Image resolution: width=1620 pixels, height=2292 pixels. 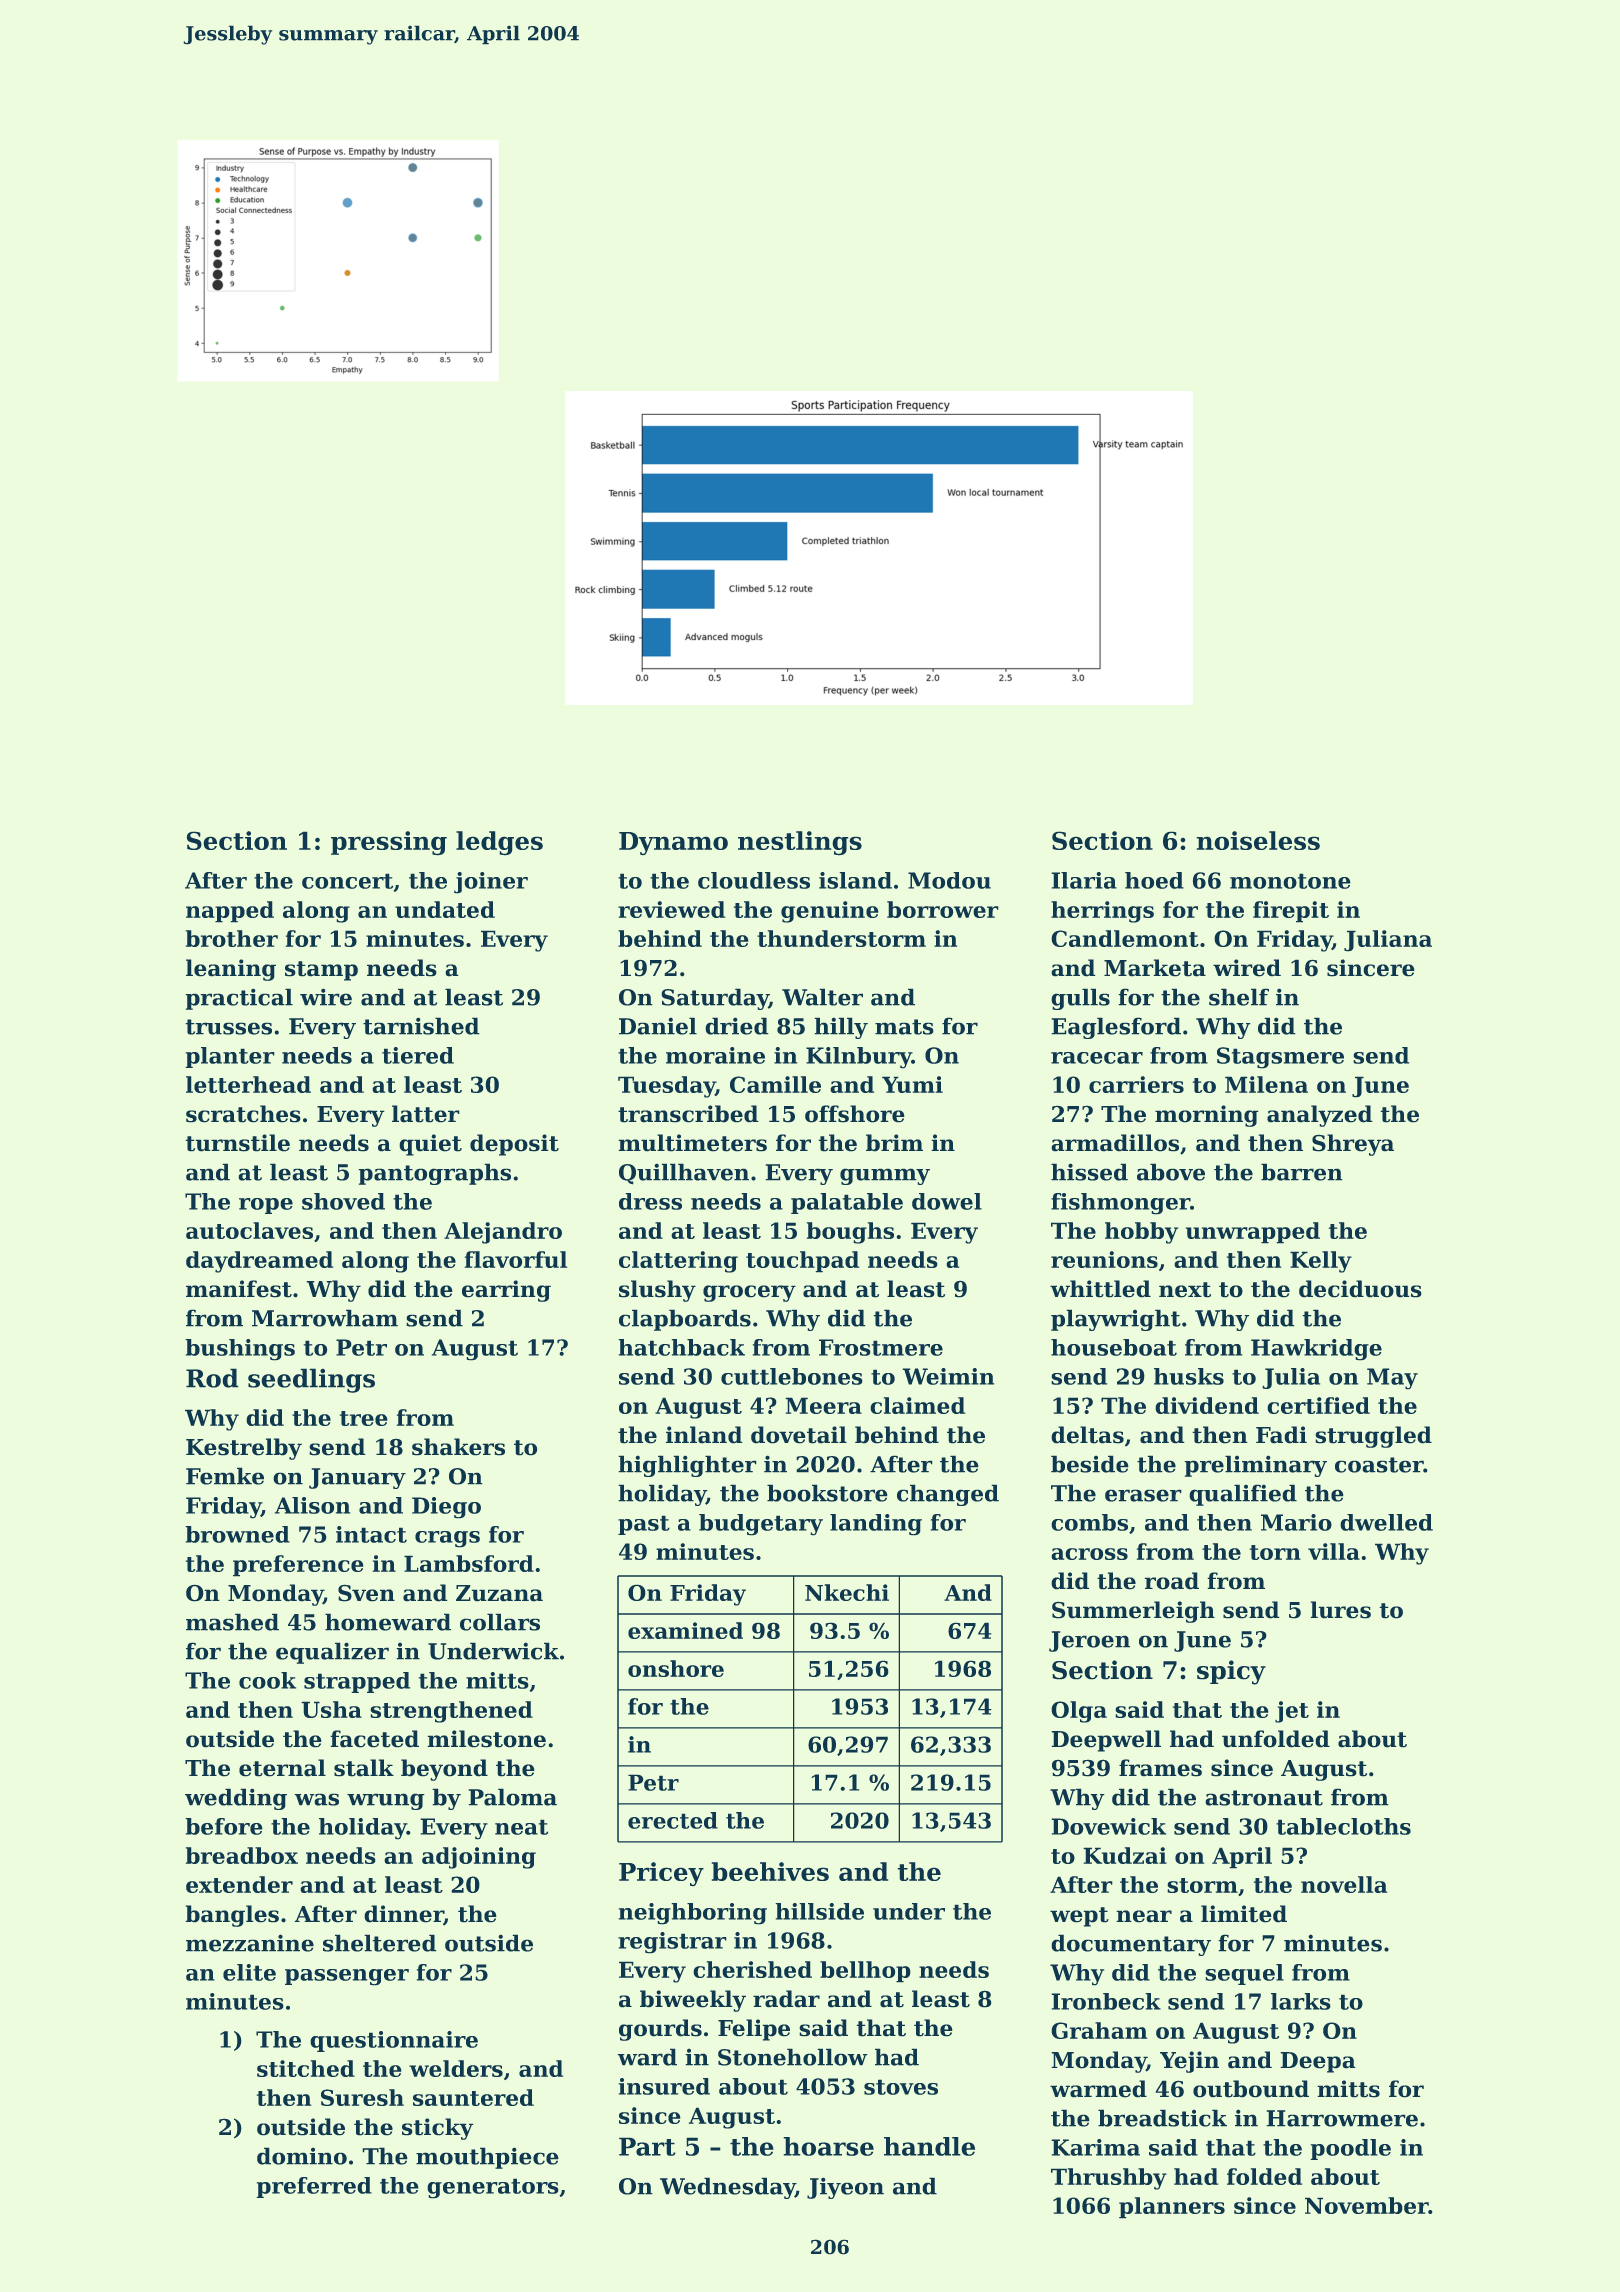 I want to click on Camille, so click(x=775, y=1084).
